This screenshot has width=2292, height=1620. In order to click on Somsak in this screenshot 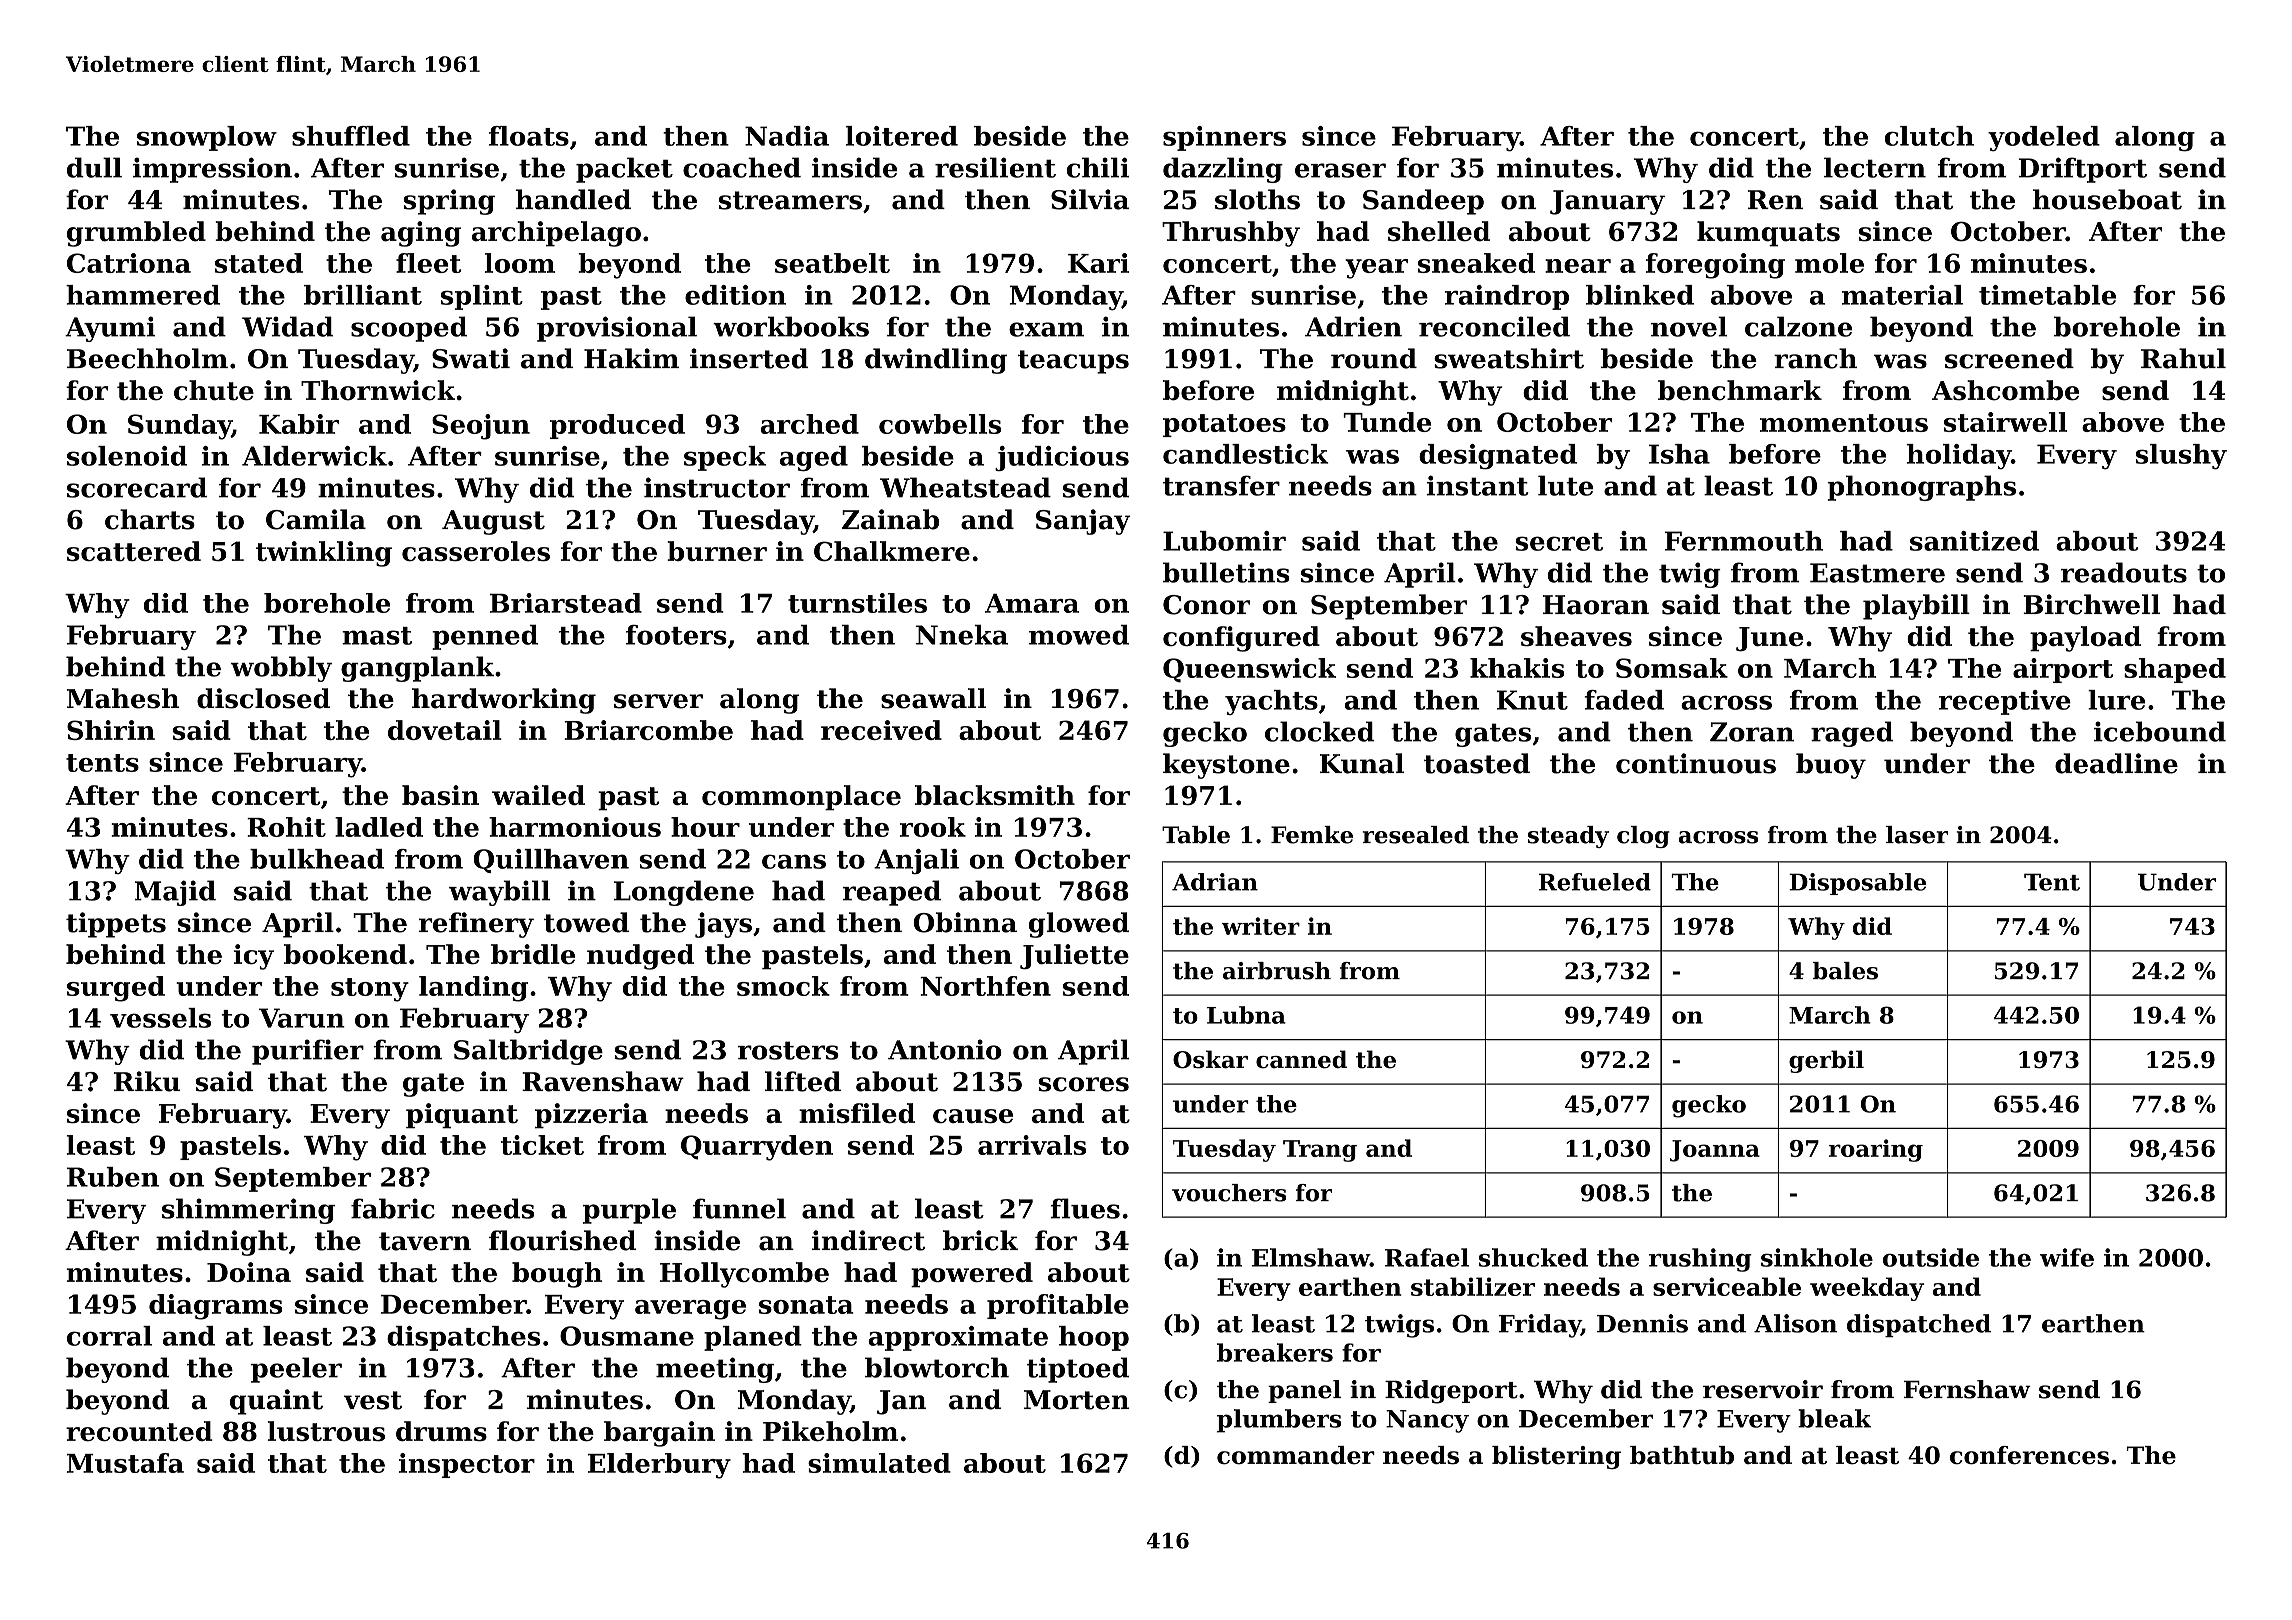, I will do `click(1672, 668)`.
